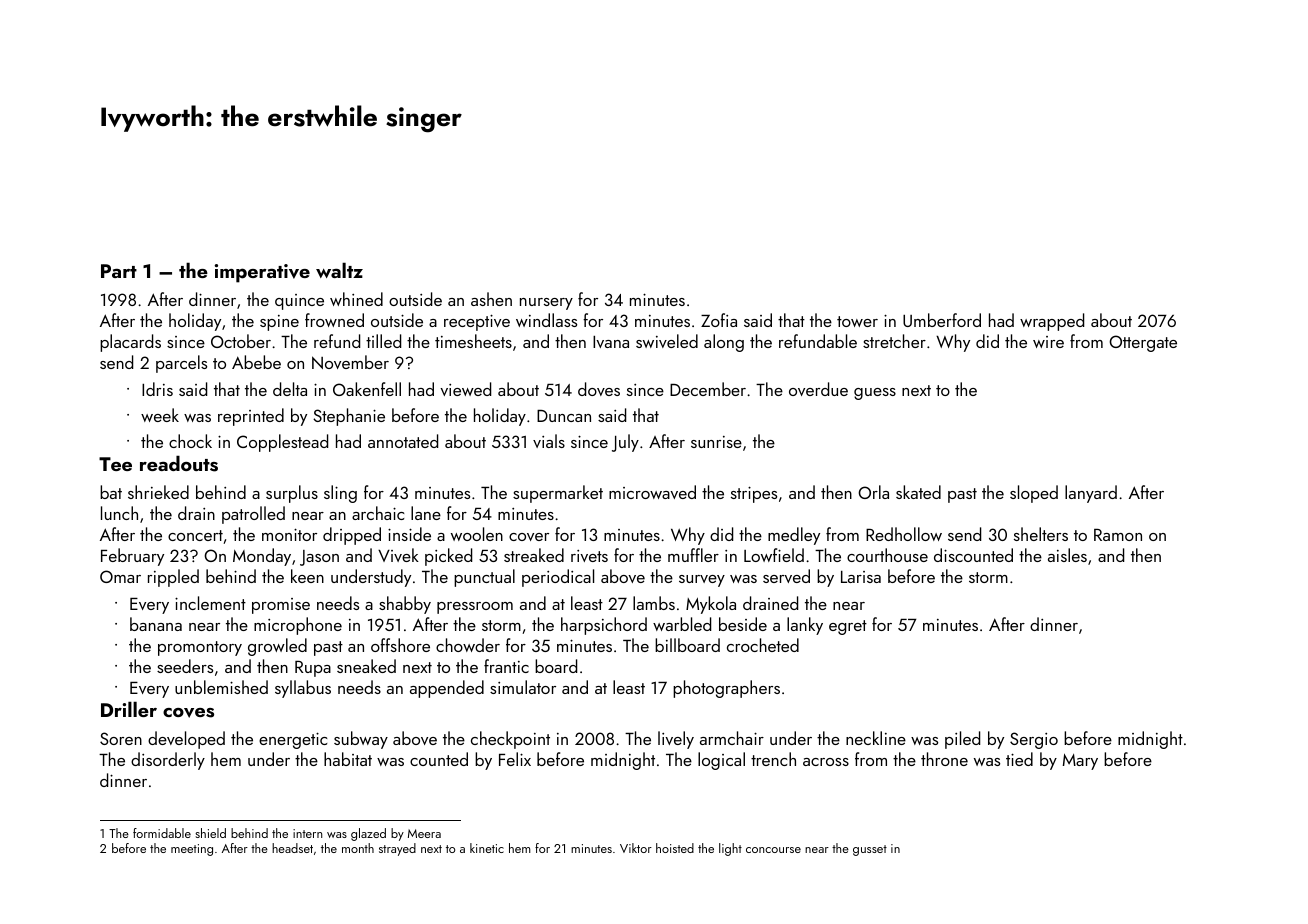 The image size is (1308, 924). I want to click on aisles, so click(1067, 555).
